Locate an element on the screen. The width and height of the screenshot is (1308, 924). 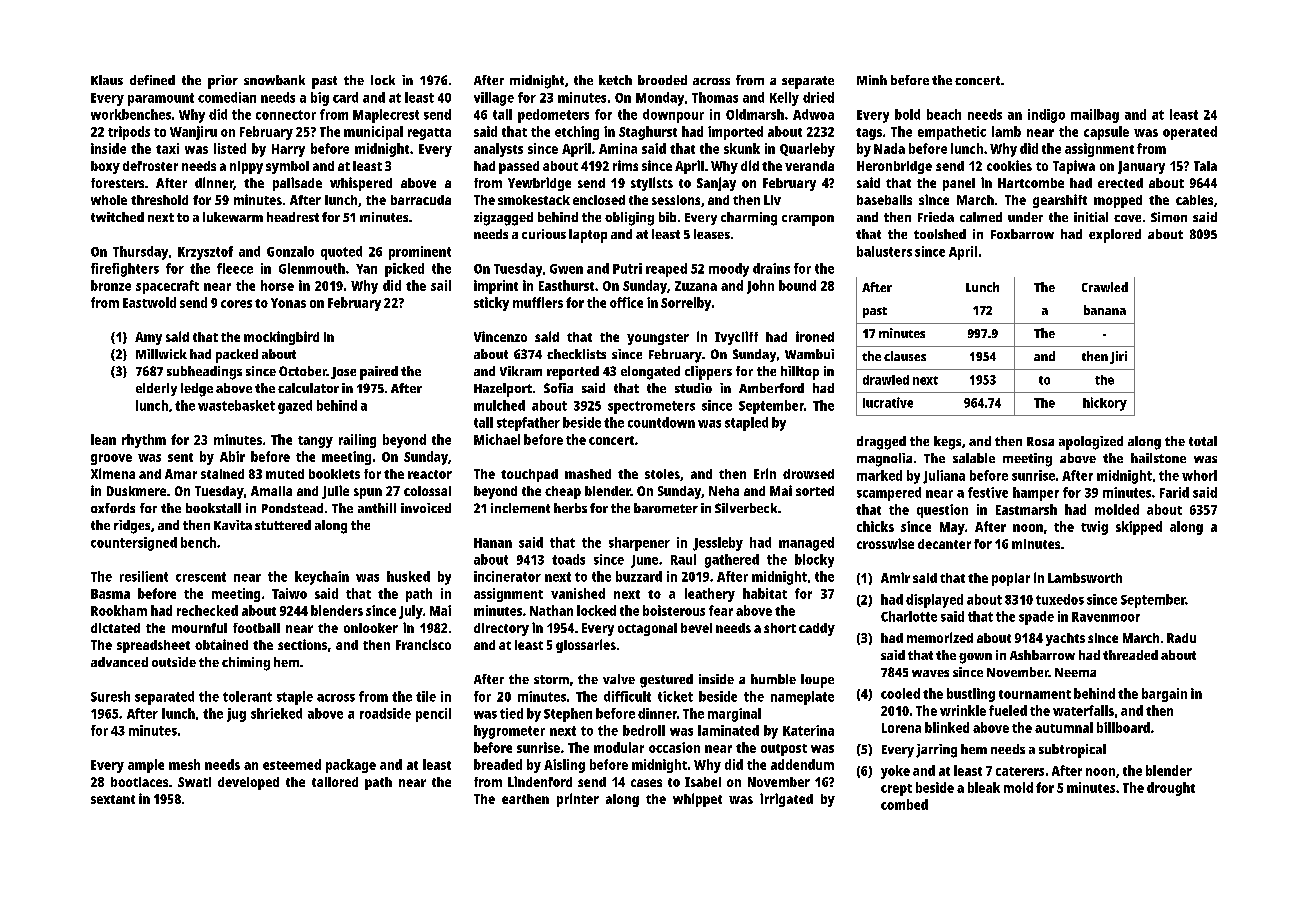
Liv is located at coordinates (772, 200).
